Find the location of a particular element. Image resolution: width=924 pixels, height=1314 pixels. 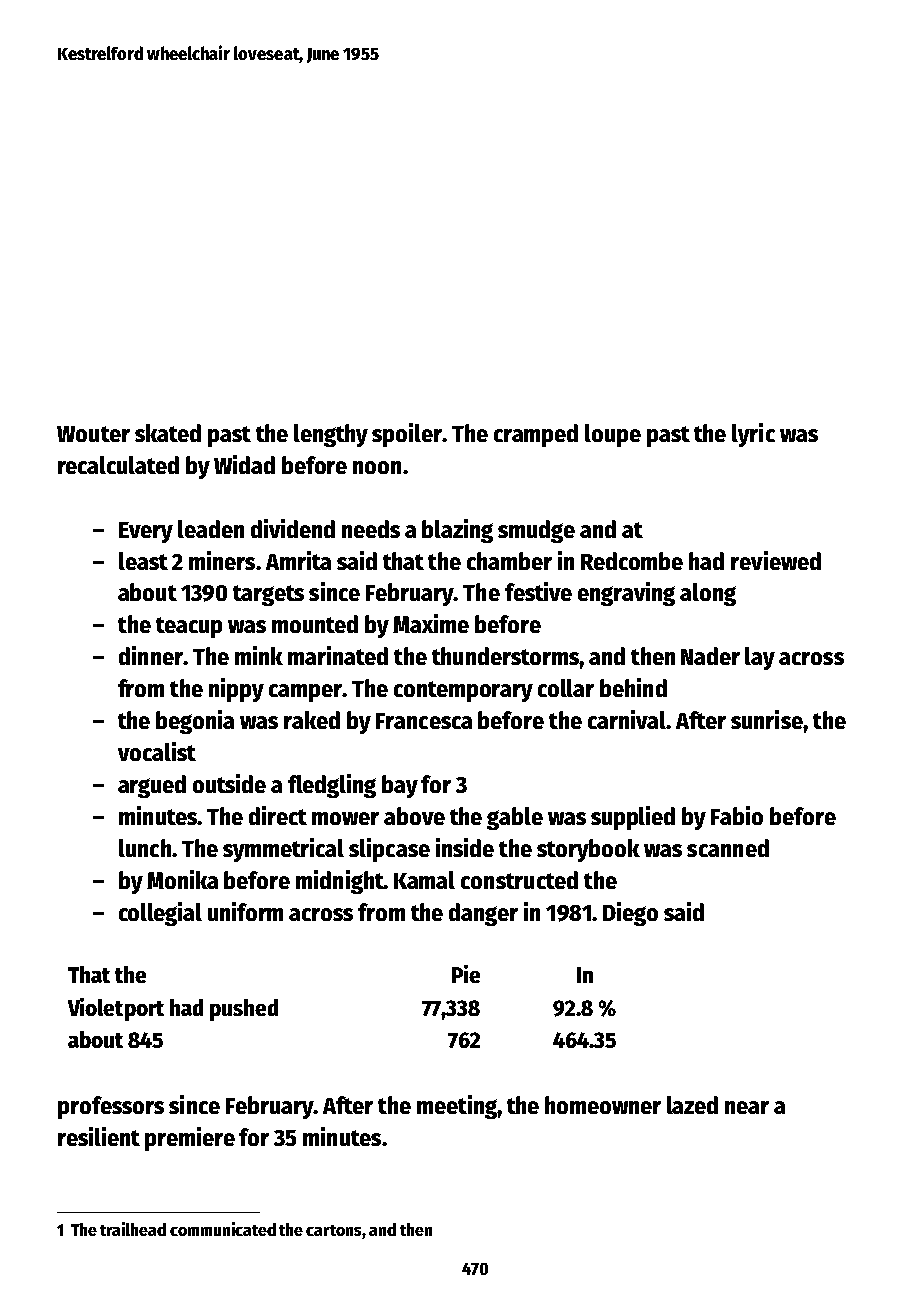

Nader is located at coordinates (710, 656).
